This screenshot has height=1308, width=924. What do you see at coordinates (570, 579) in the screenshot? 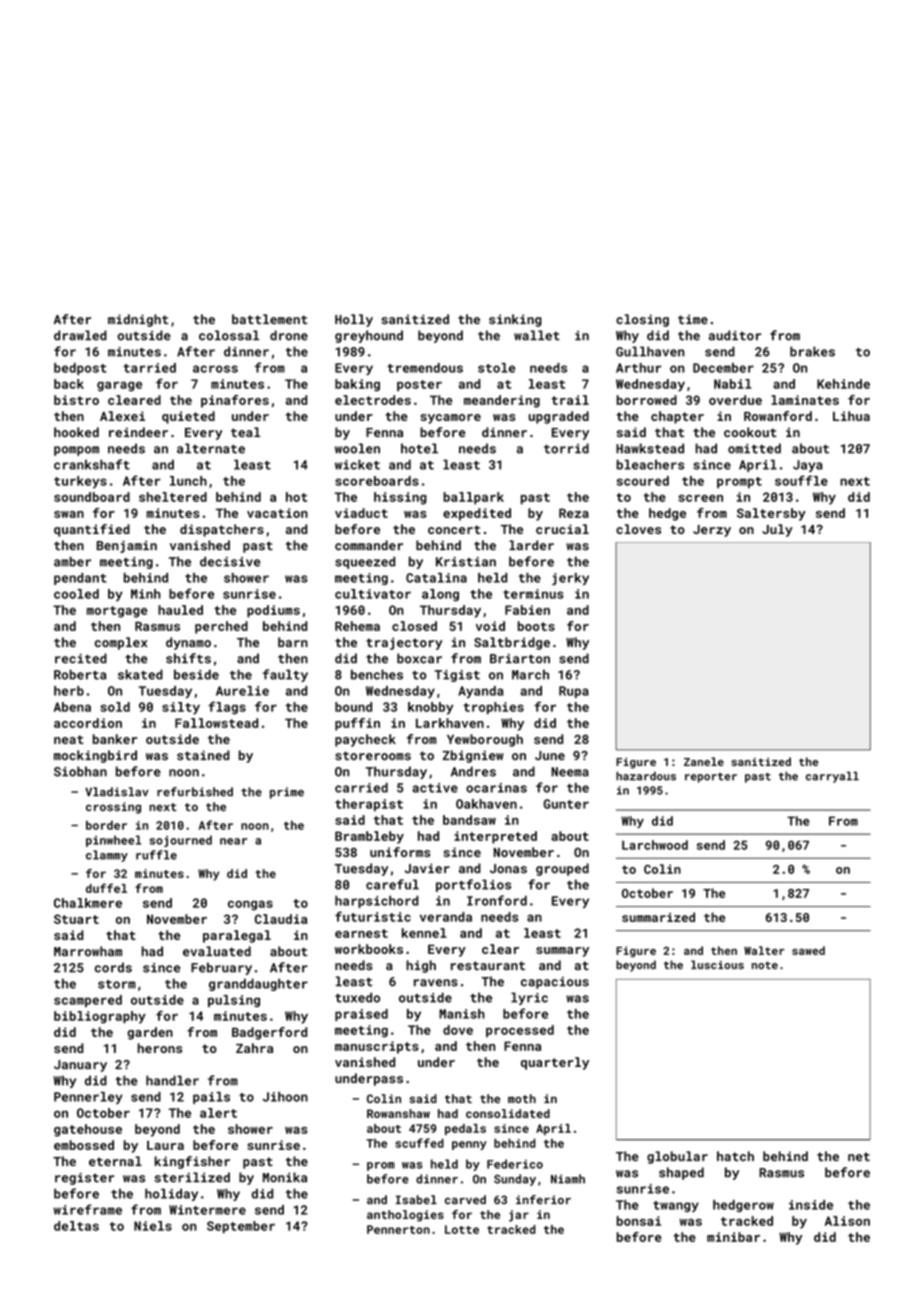
I see `jerky` at bounding box center [570, 579].
